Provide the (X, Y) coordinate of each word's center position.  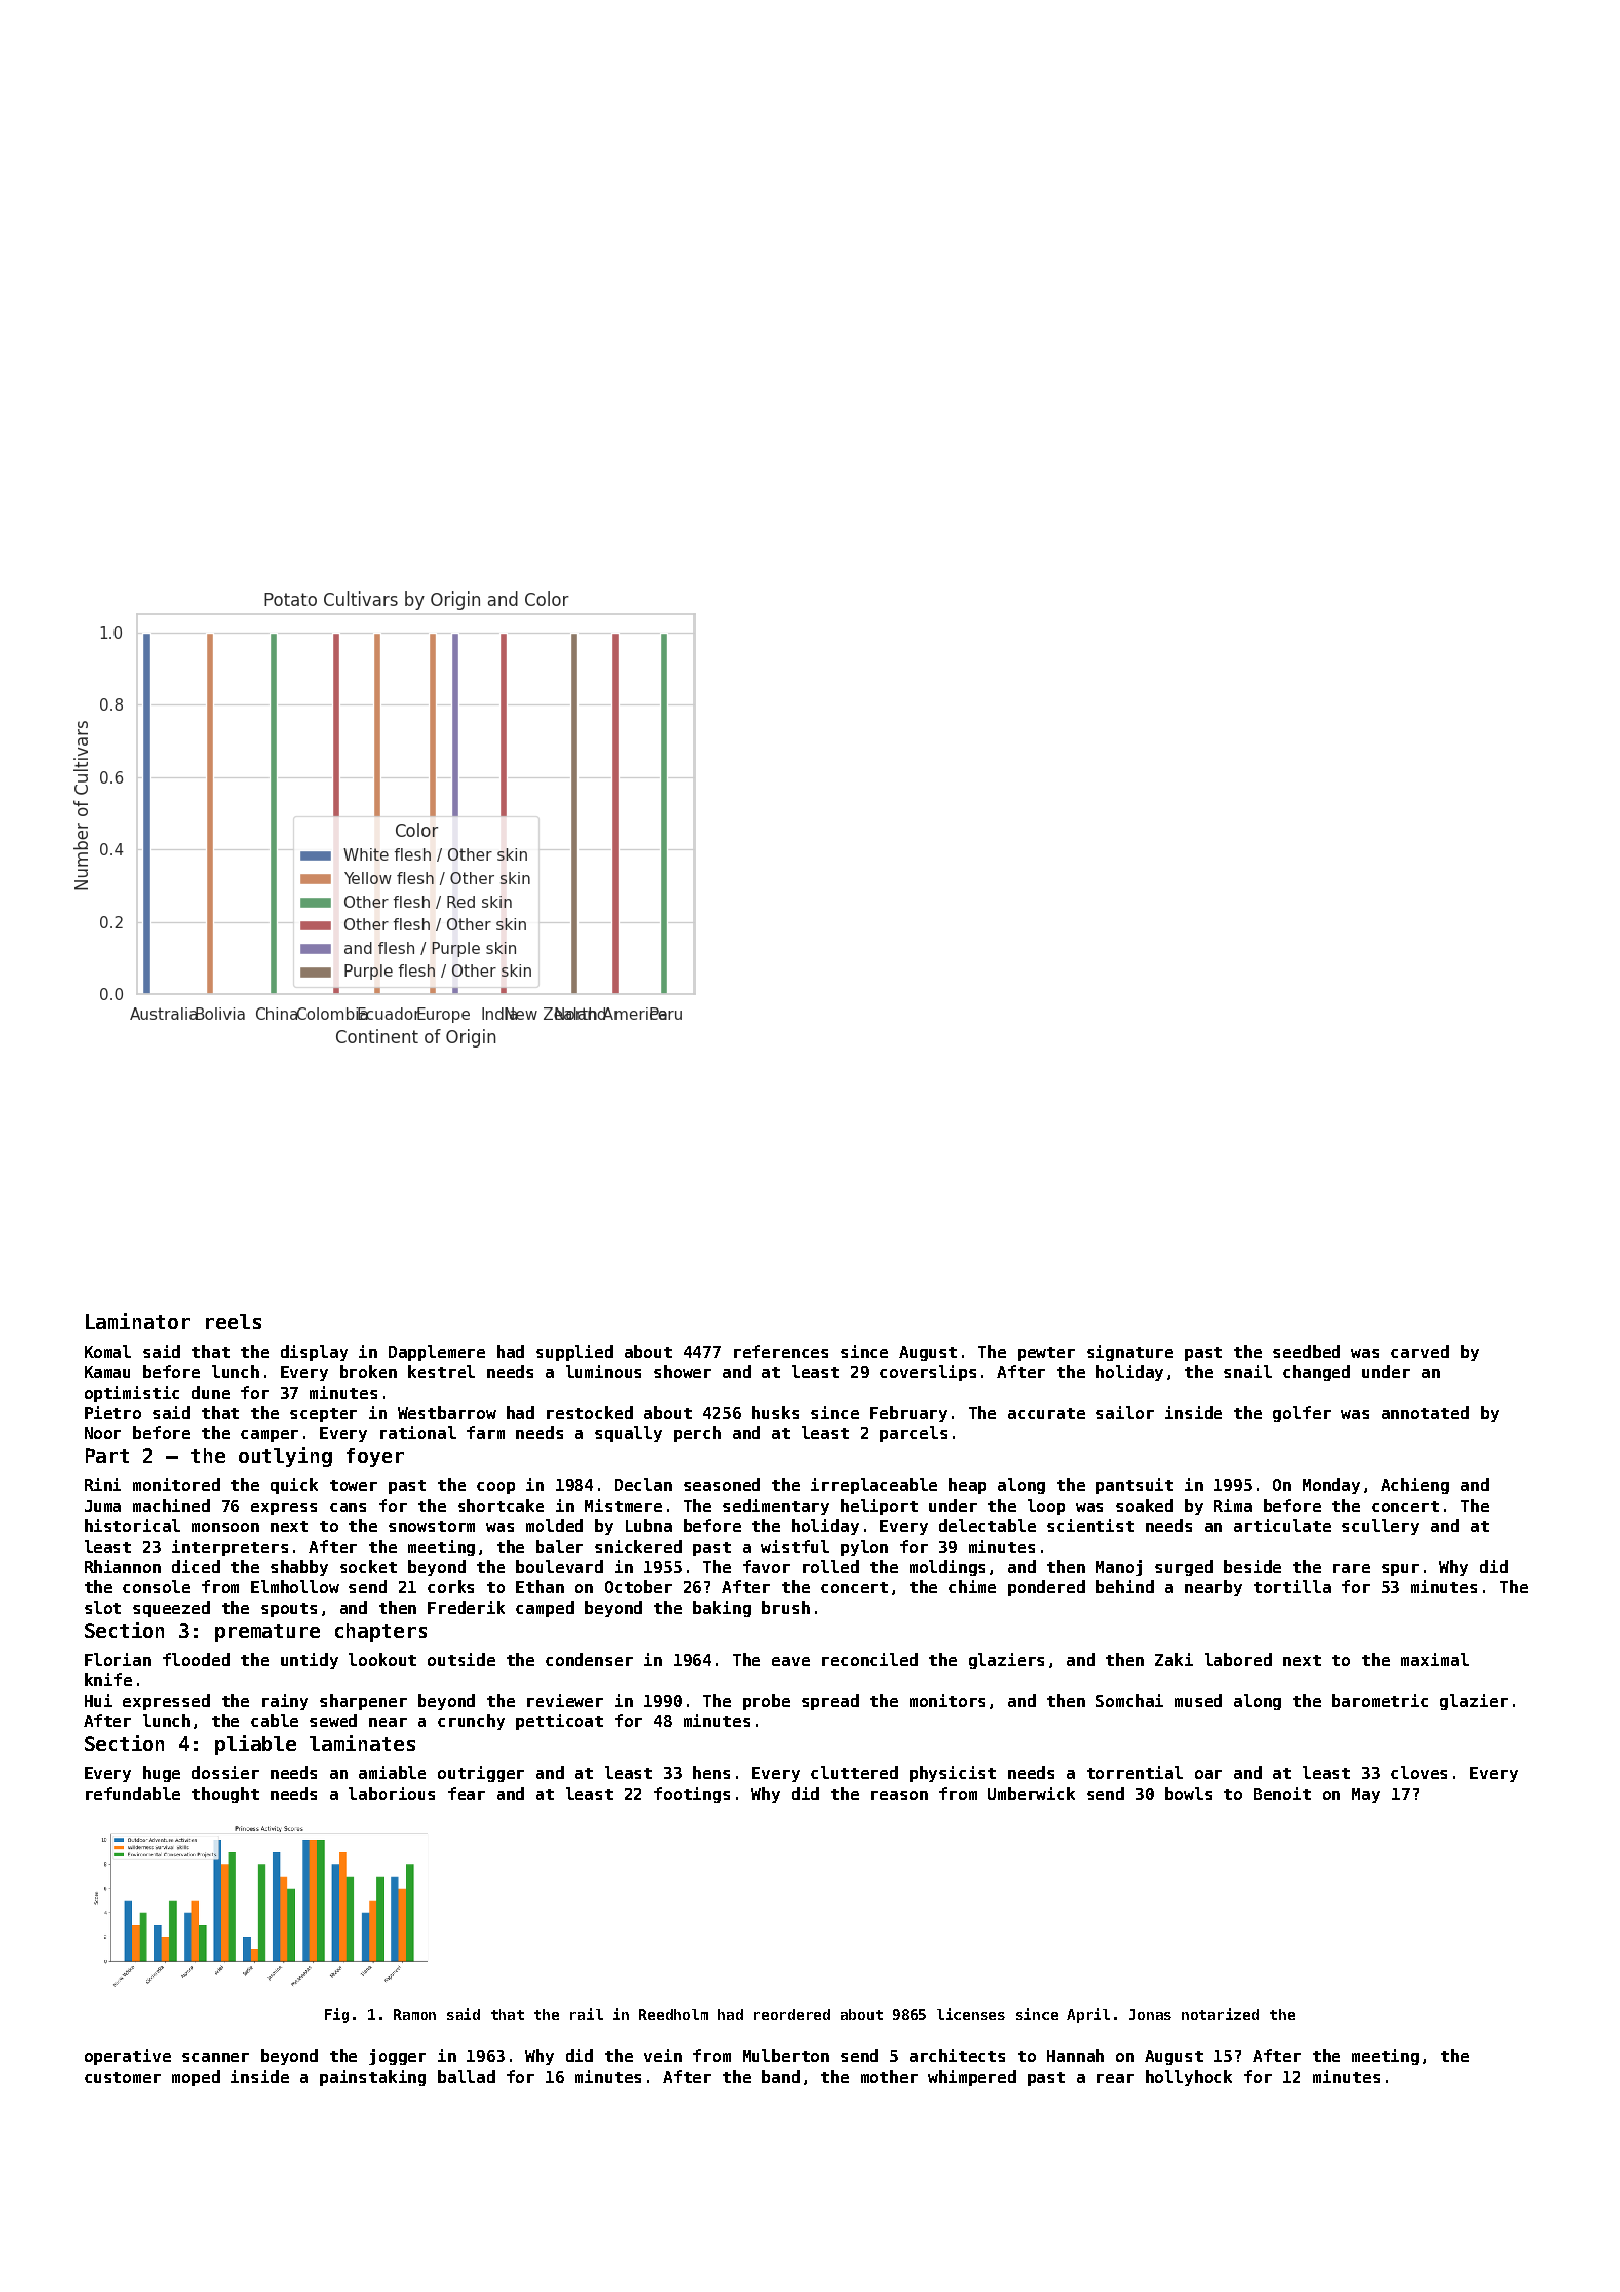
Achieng (1415, 1486)
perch (697, 1434)
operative (128, 2057)
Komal (108, 1351)
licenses (971, 2014)
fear (466, 1793)
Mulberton (786, 2055)
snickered (638, 1546)
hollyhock (1189, 2078)
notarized (1220, 2014)
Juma (103, 1506)
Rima (1233, 1505)
